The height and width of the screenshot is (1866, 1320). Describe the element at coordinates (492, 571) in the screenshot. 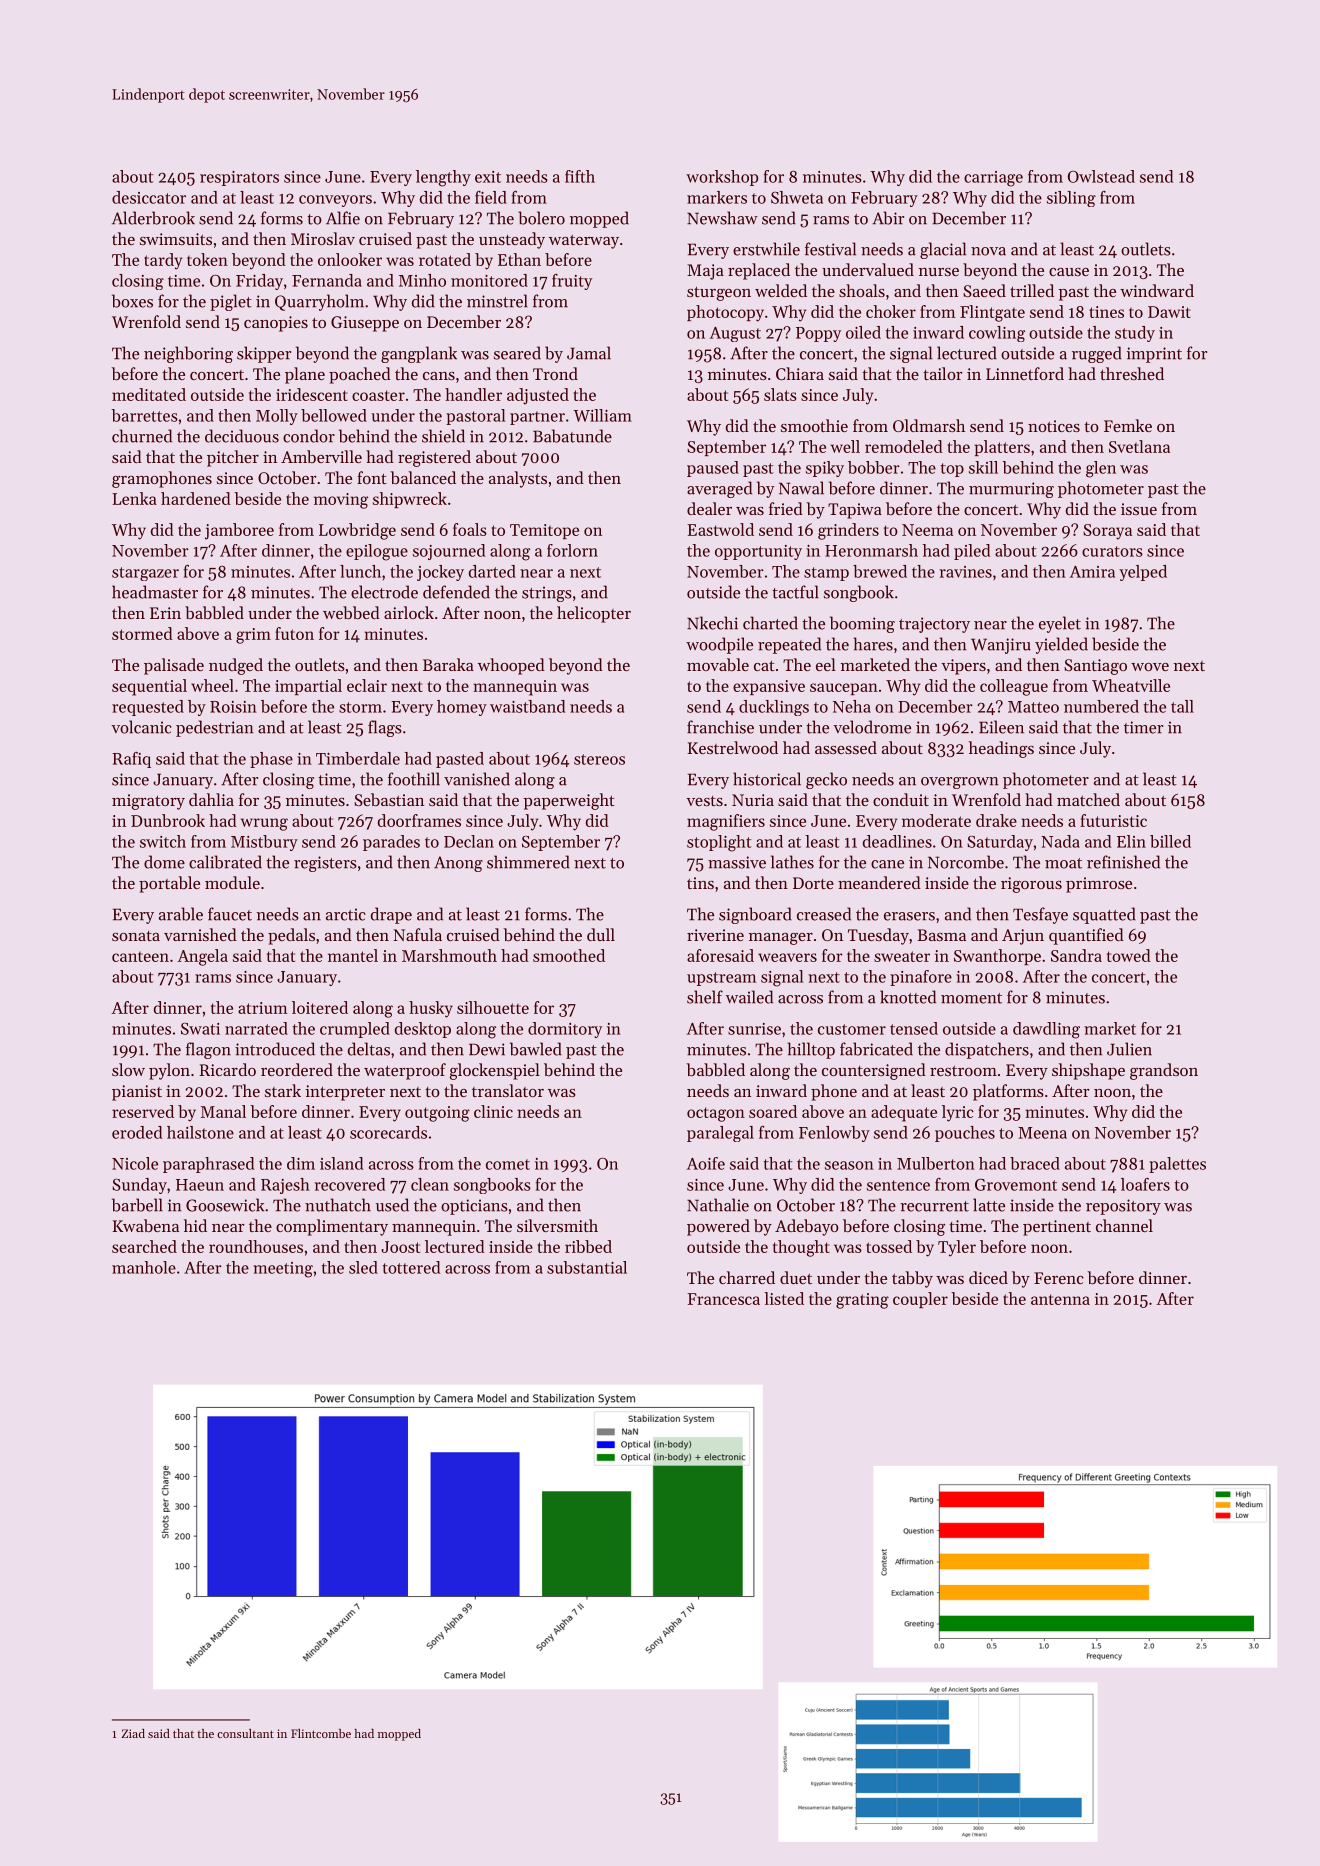

I see `darted` at that location.
